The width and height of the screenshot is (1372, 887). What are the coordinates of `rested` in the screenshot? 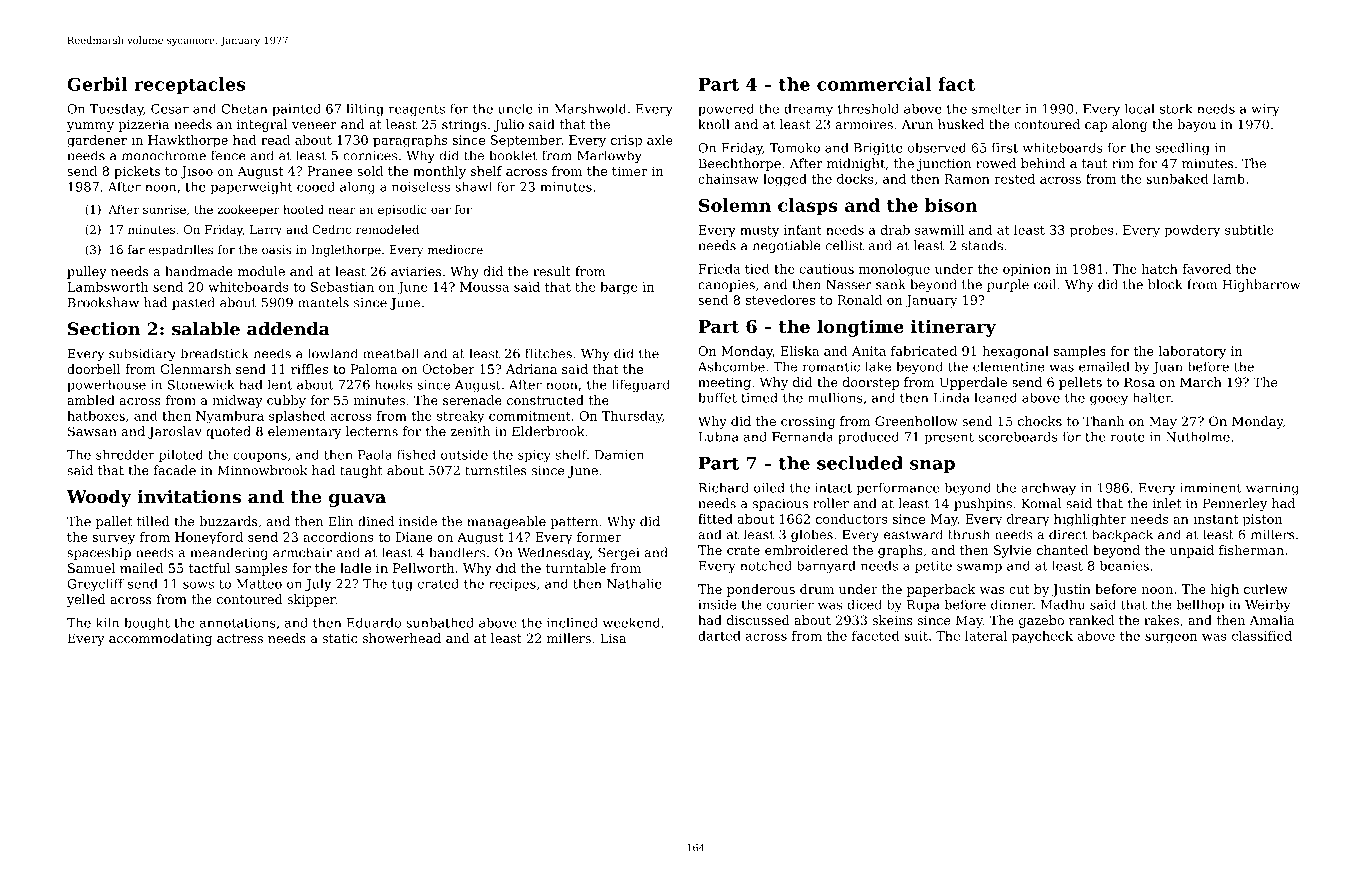 It's located at (1015, 179).
